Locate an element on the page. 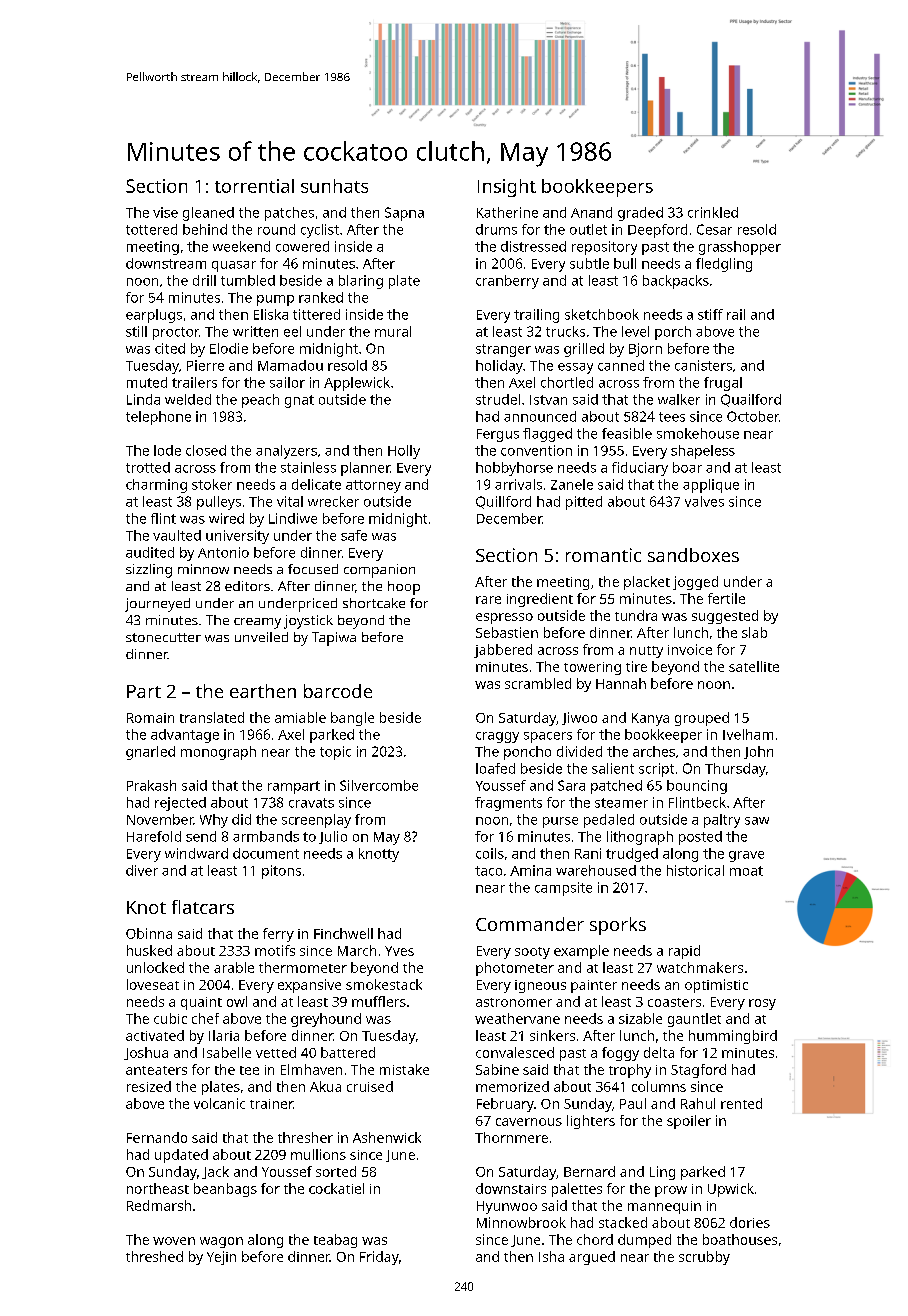 This document has height=1316, width=908. hummingbird is located at coordinates (733, 1037).
